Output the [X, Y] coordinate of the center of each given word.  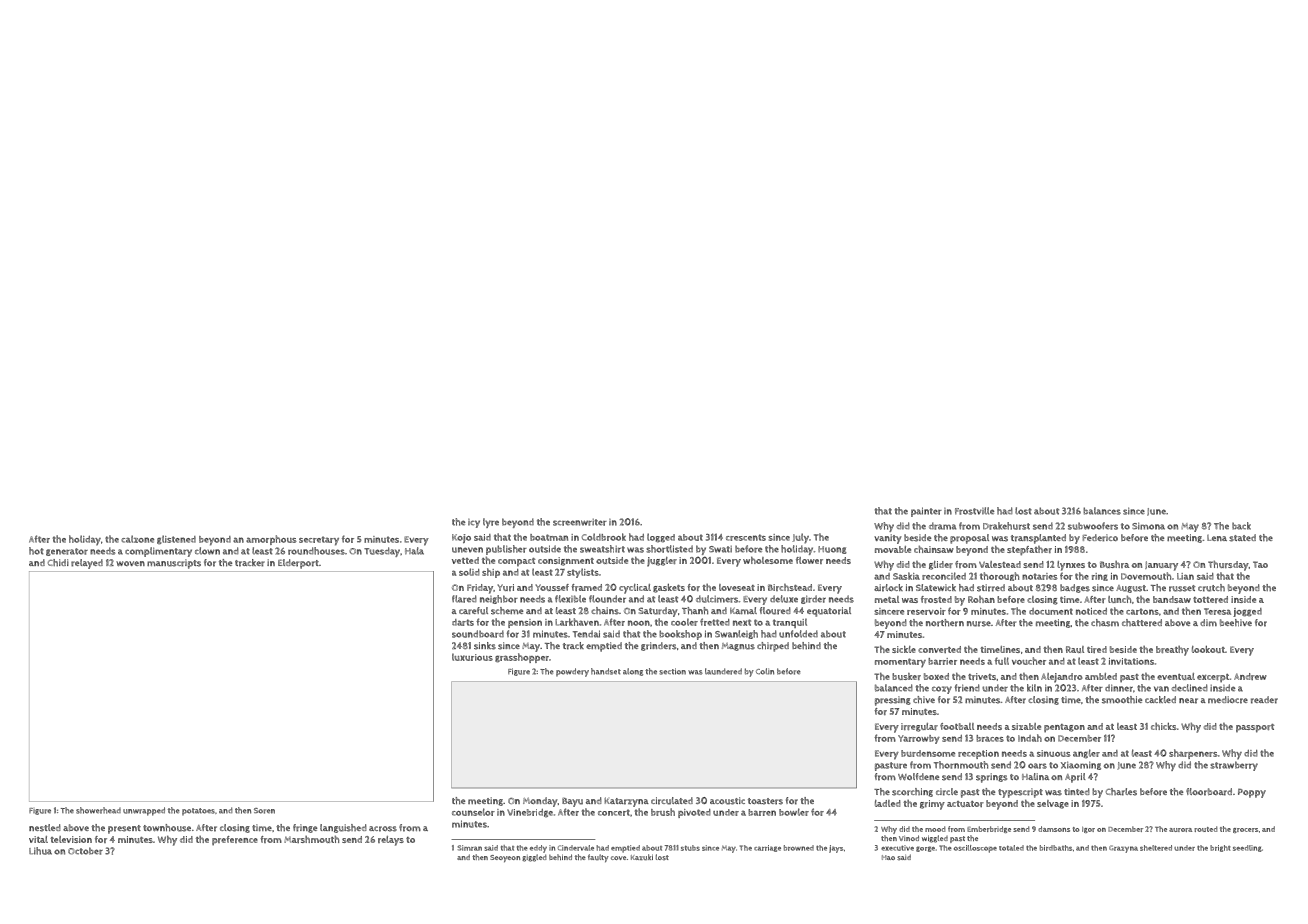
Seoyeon [505, 858]
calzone [137, 539]
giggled [534, 858]
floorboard [1209, 792]
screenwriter [580, 522]
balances [1102, 511]
